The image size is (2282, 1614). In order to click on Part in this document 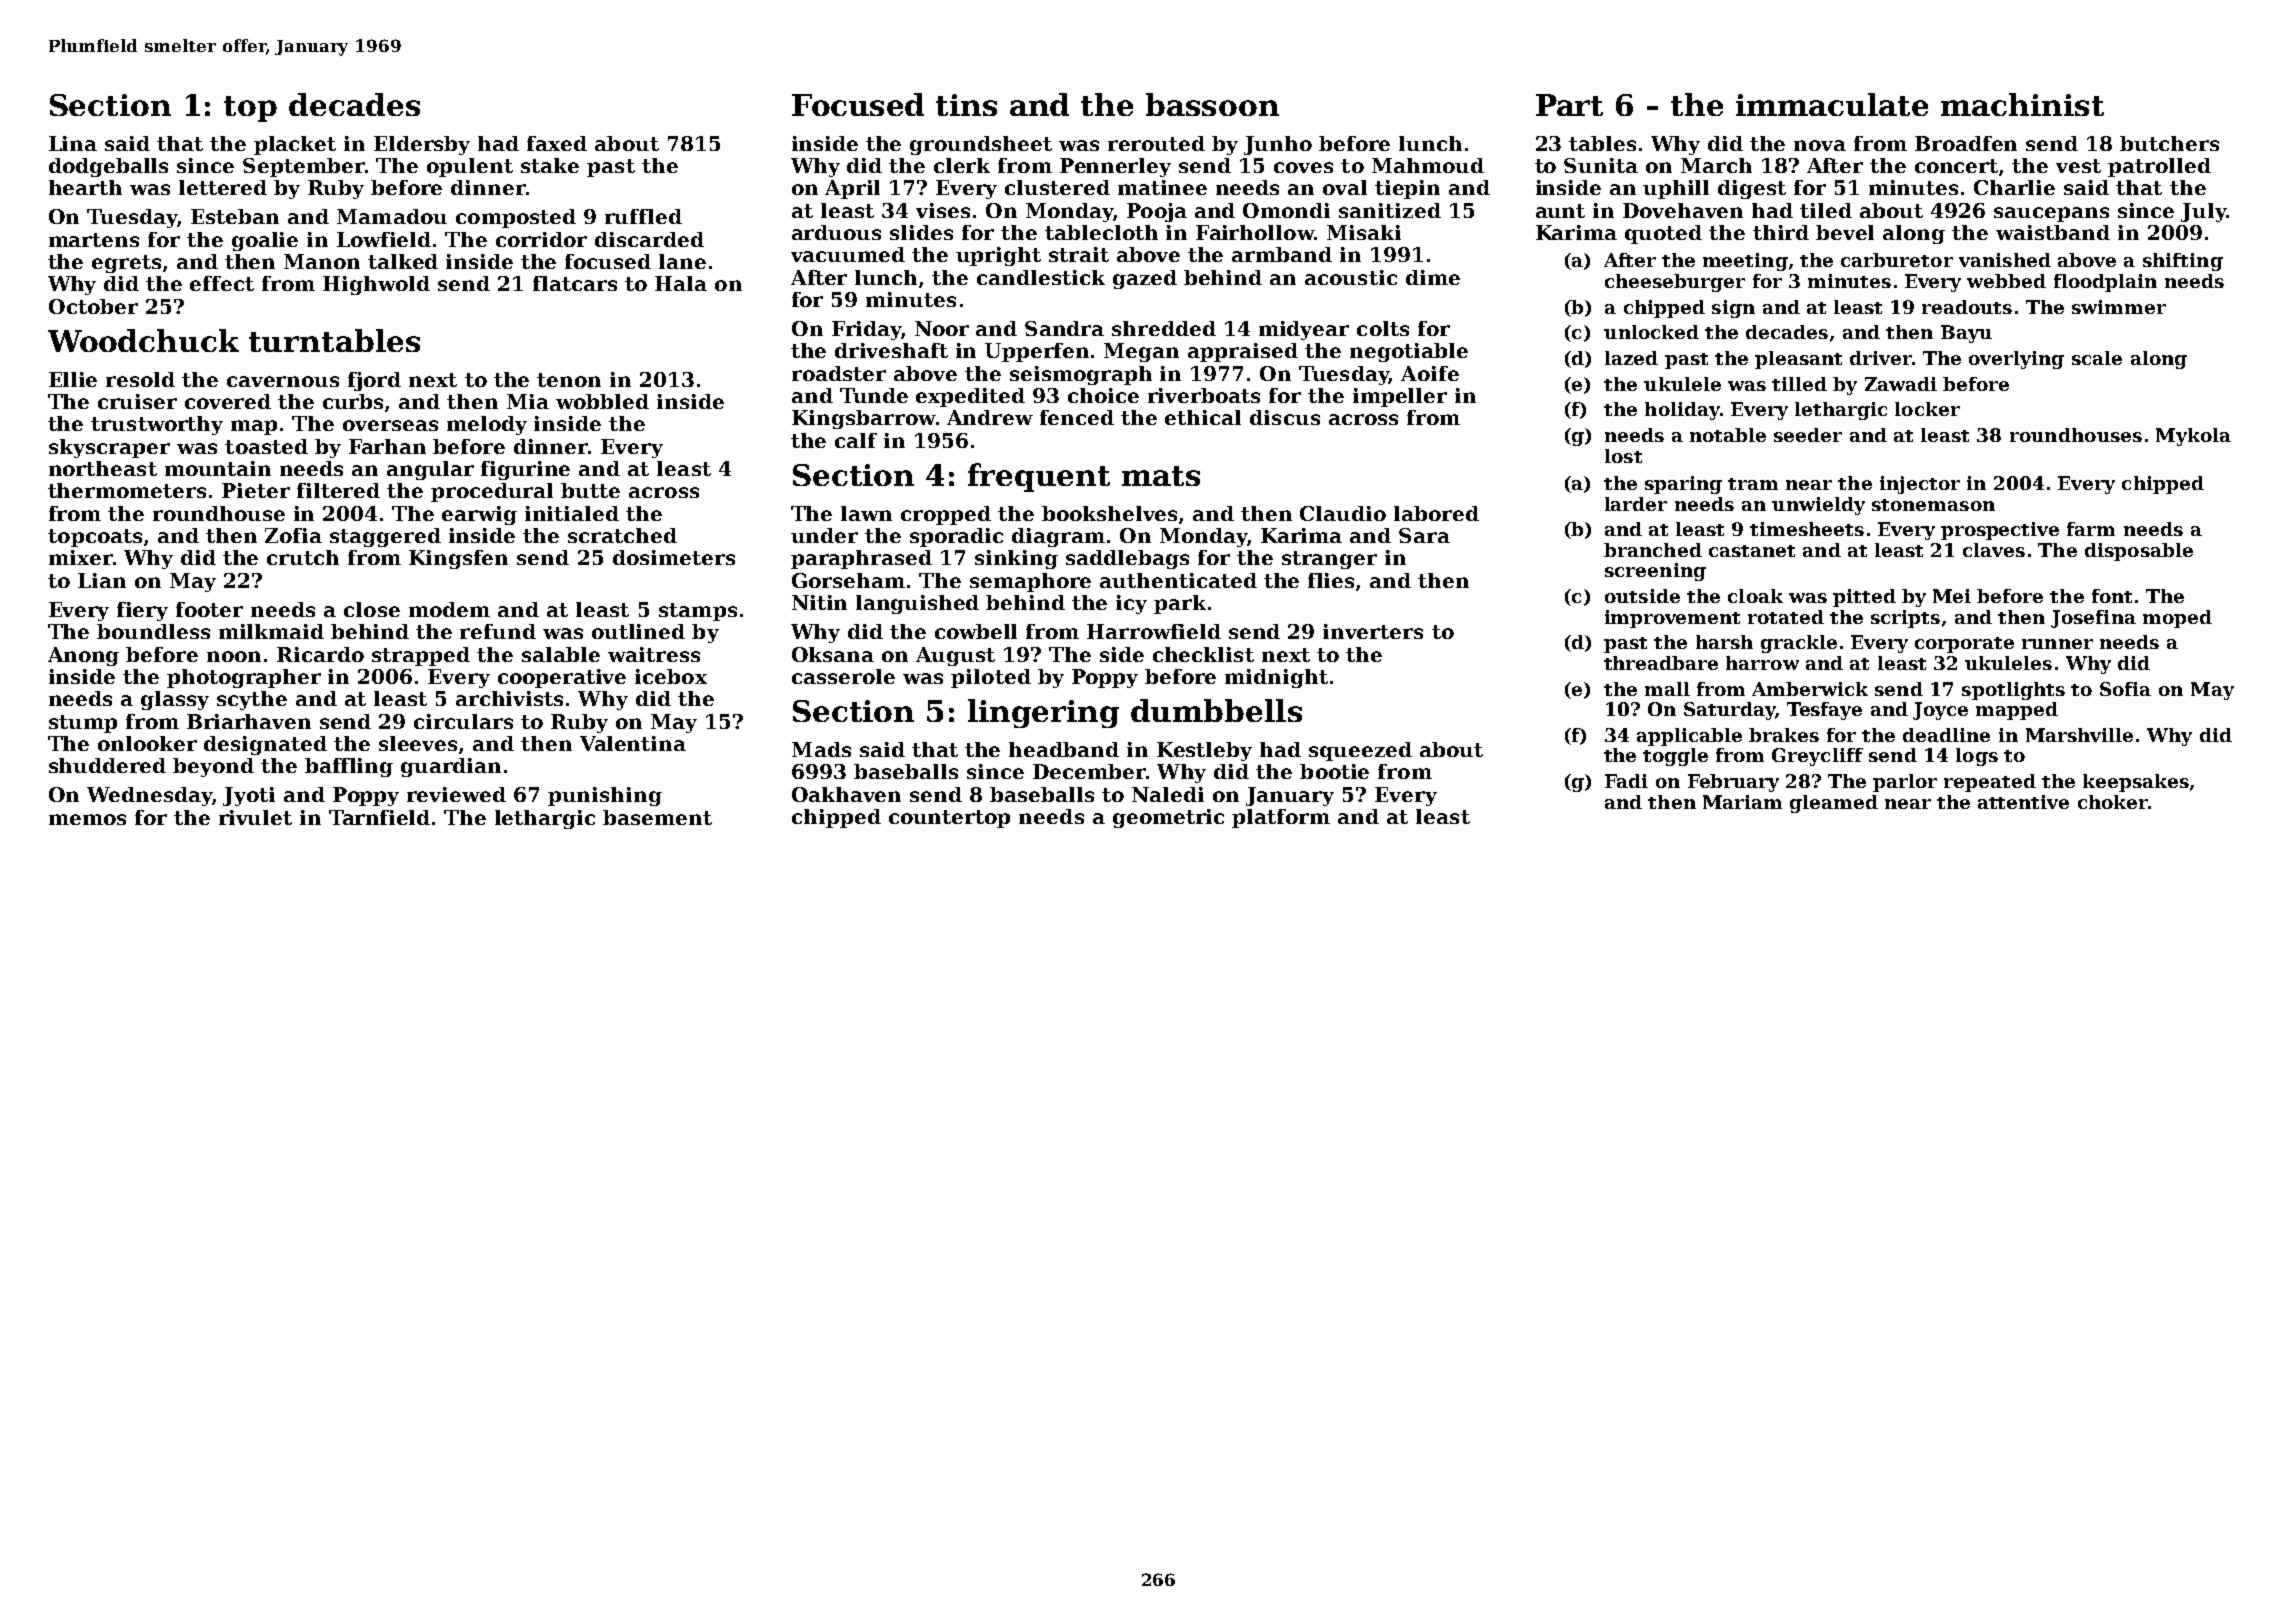, I will do `click(1569, 105)`.
